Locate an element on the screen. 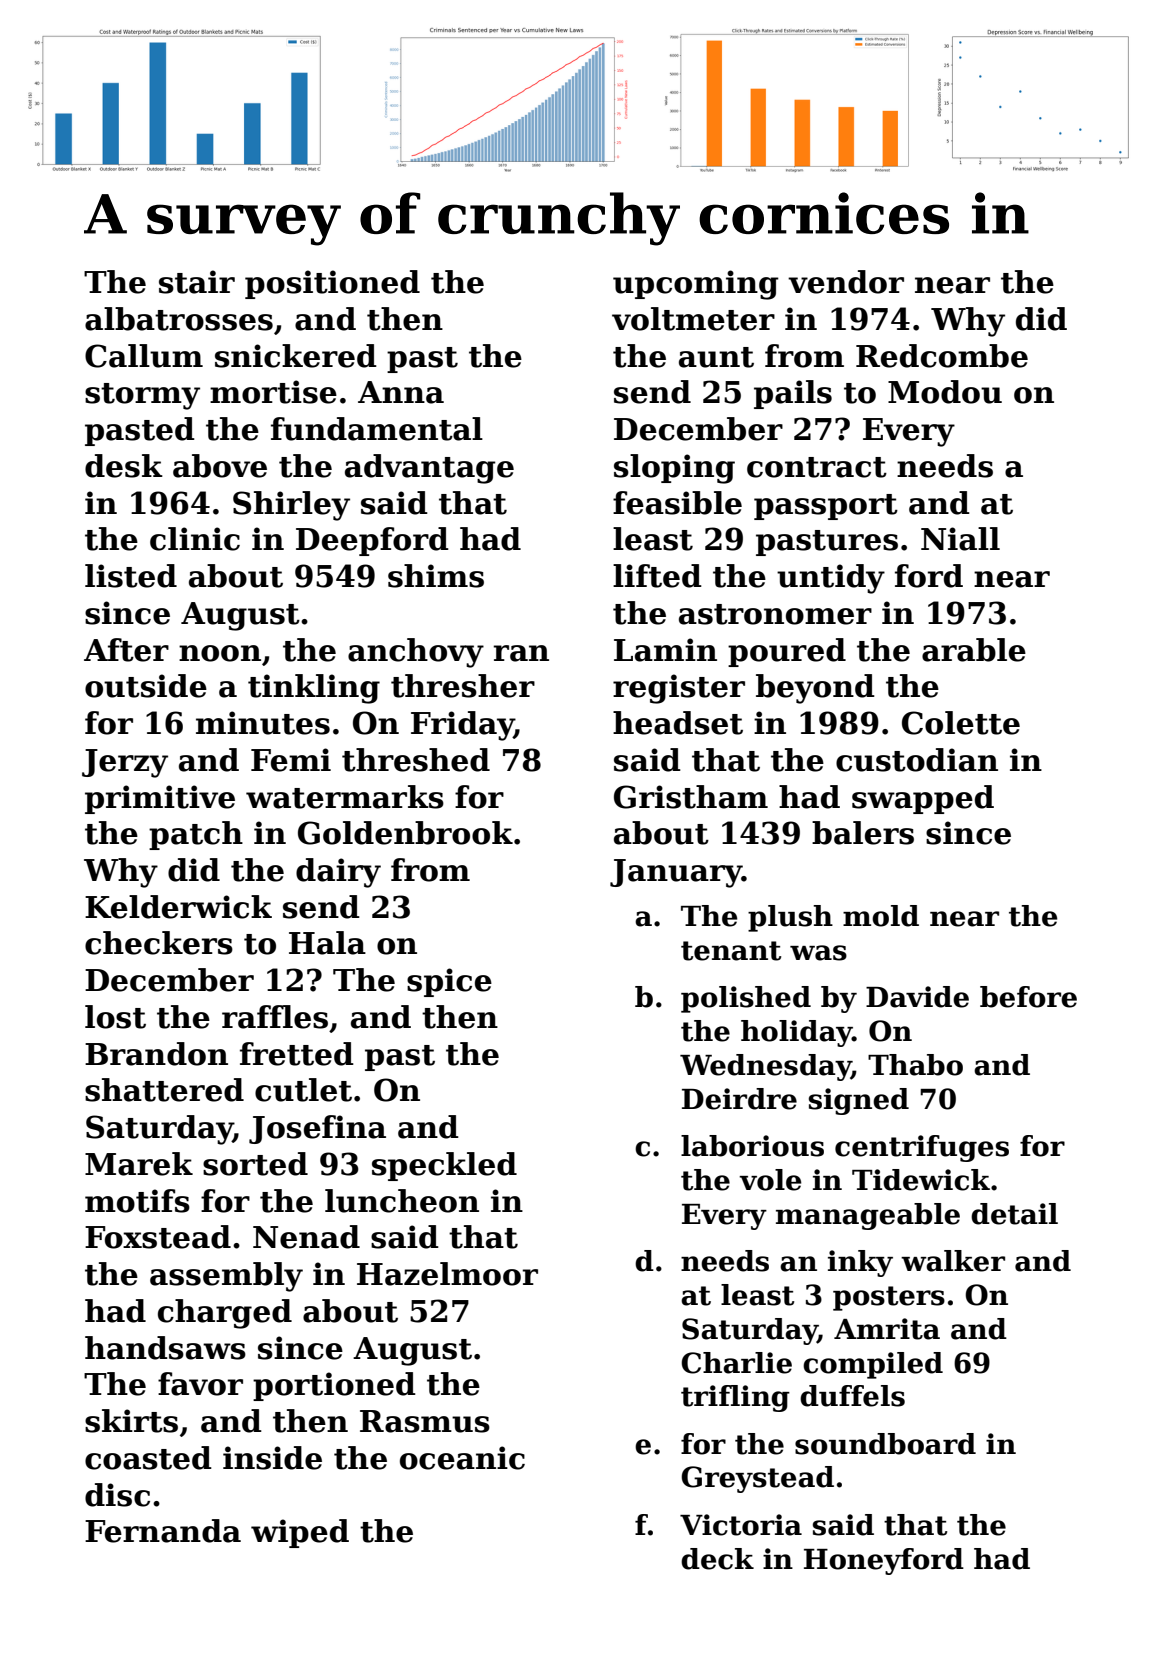 This screenshot has width=1165, height=1654. minutes is located at coordinates (263, 723).
